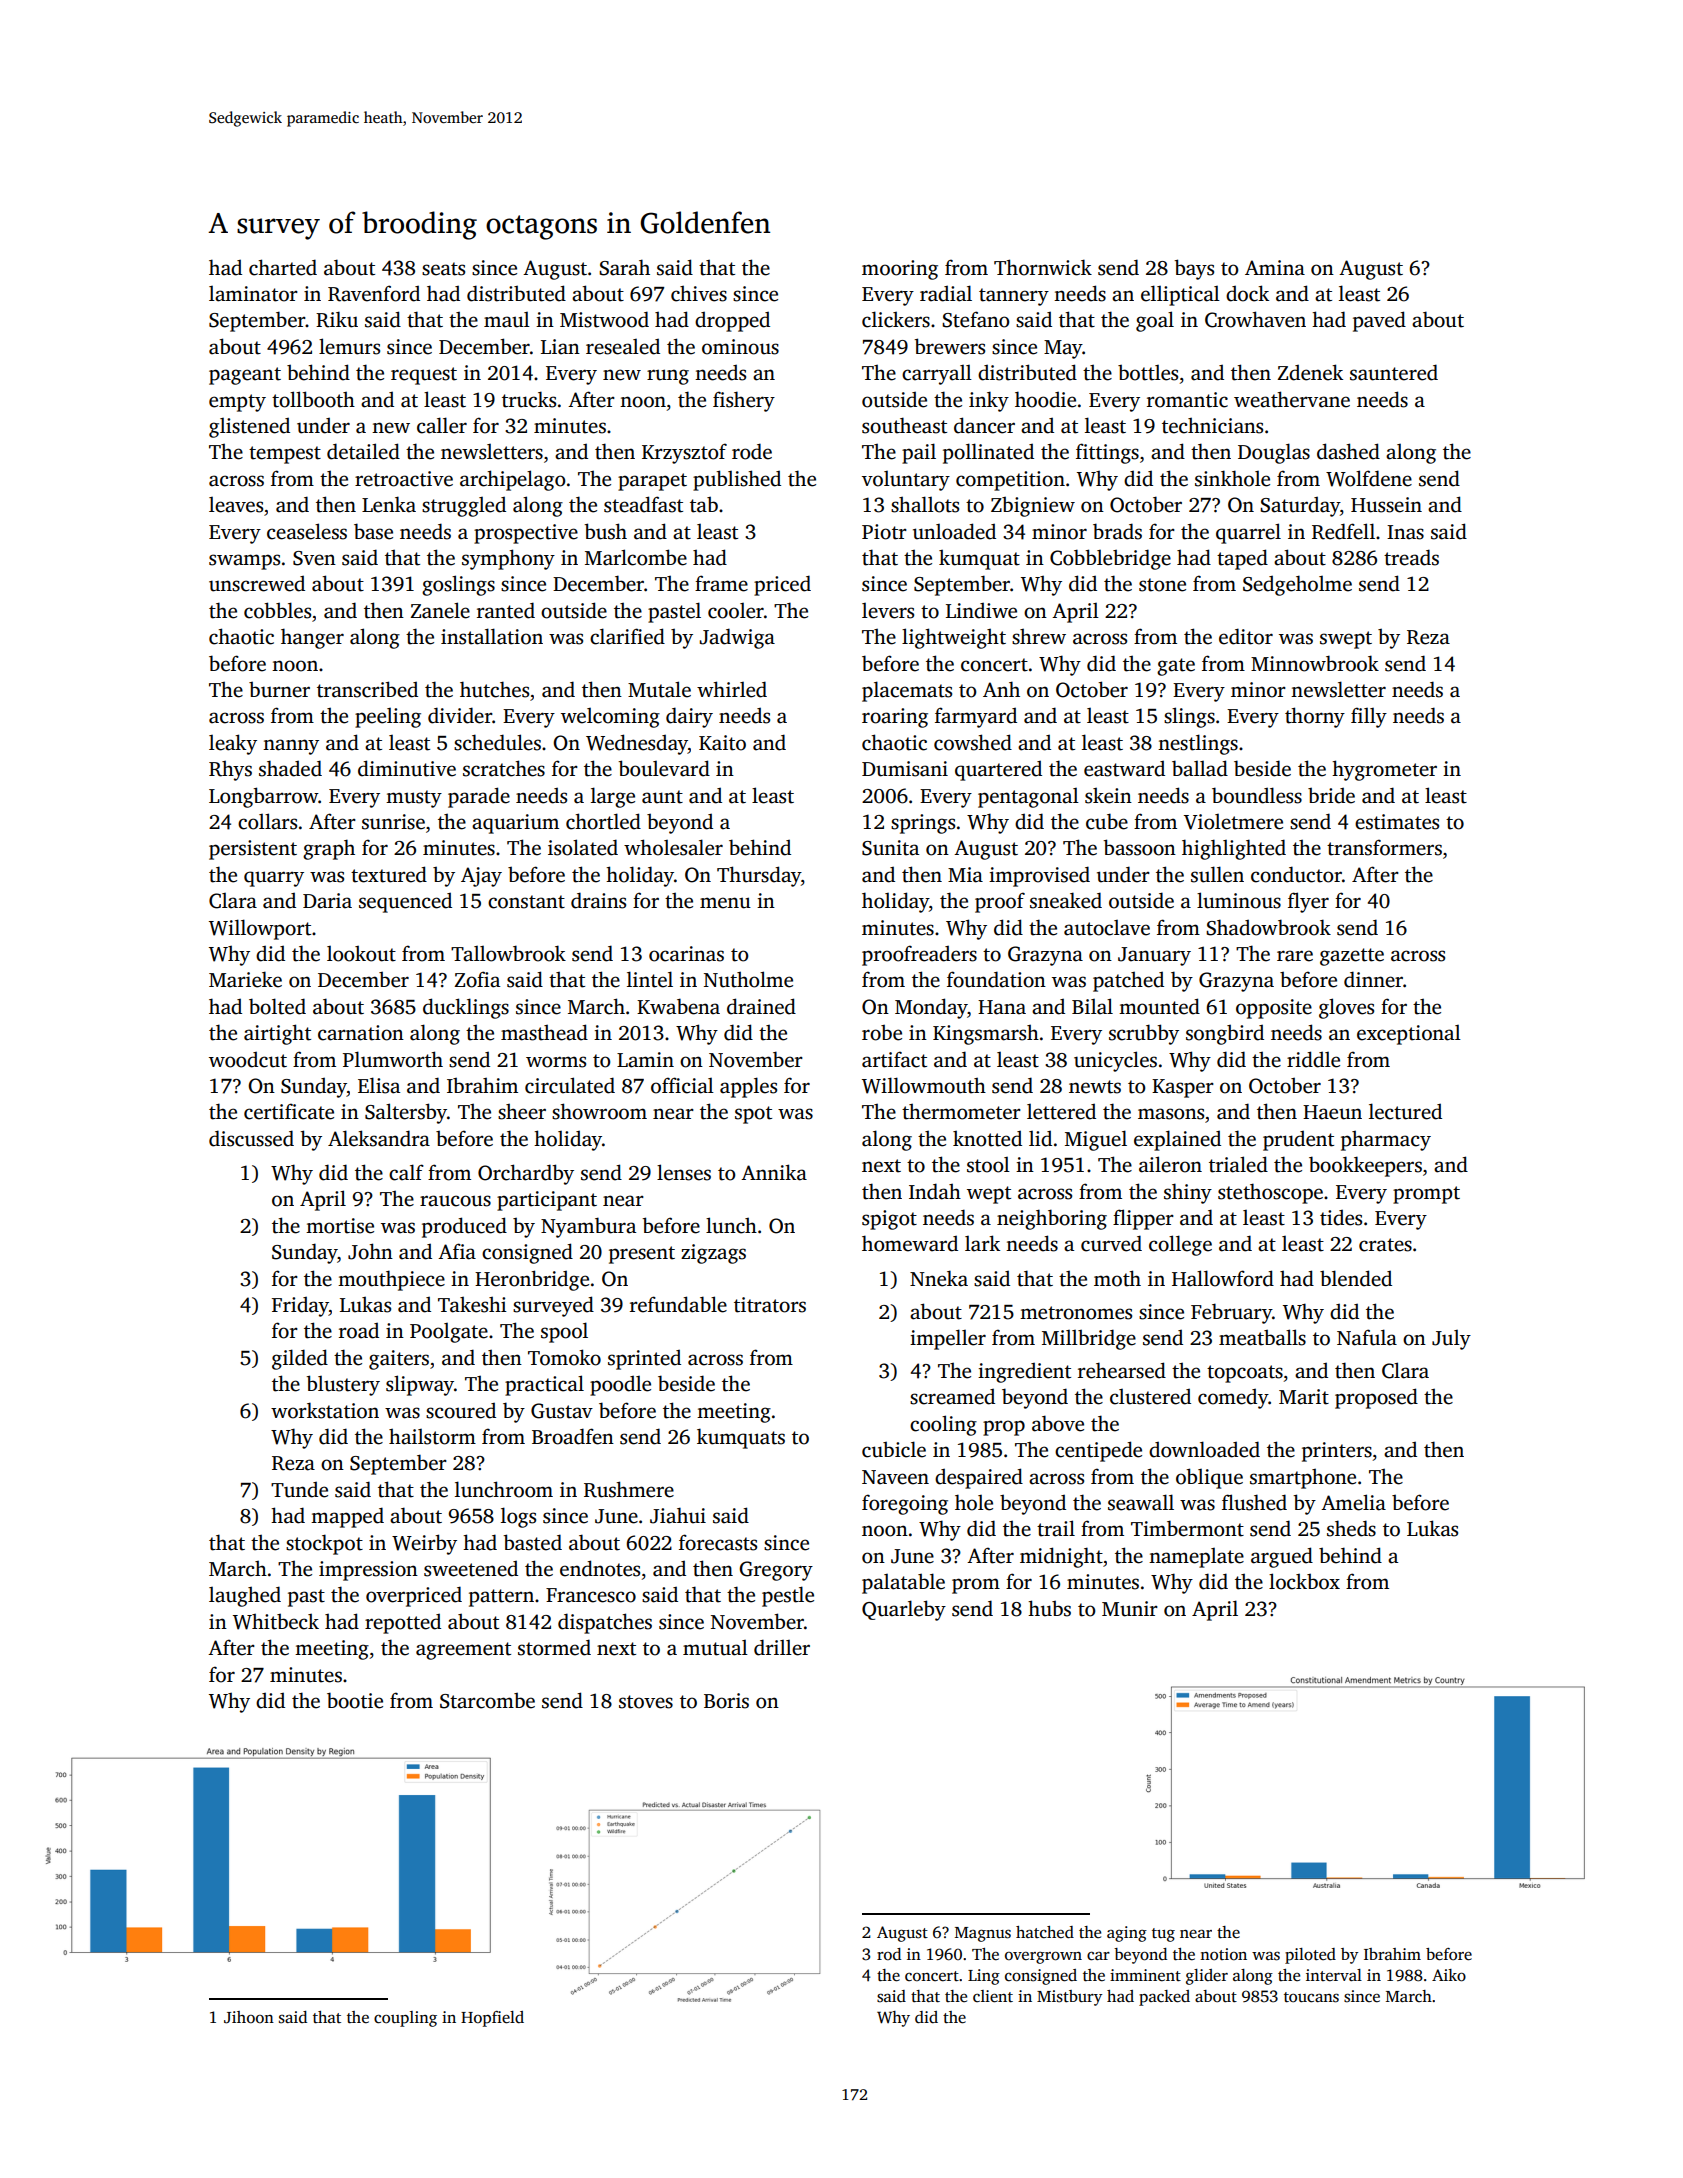 Image resolution: width=1683 pixels, height=2178 pixels. What do you see at coordinates (889, 1220) in the screenshot?
I see `spigot` at bounding box center [889, 1220].
